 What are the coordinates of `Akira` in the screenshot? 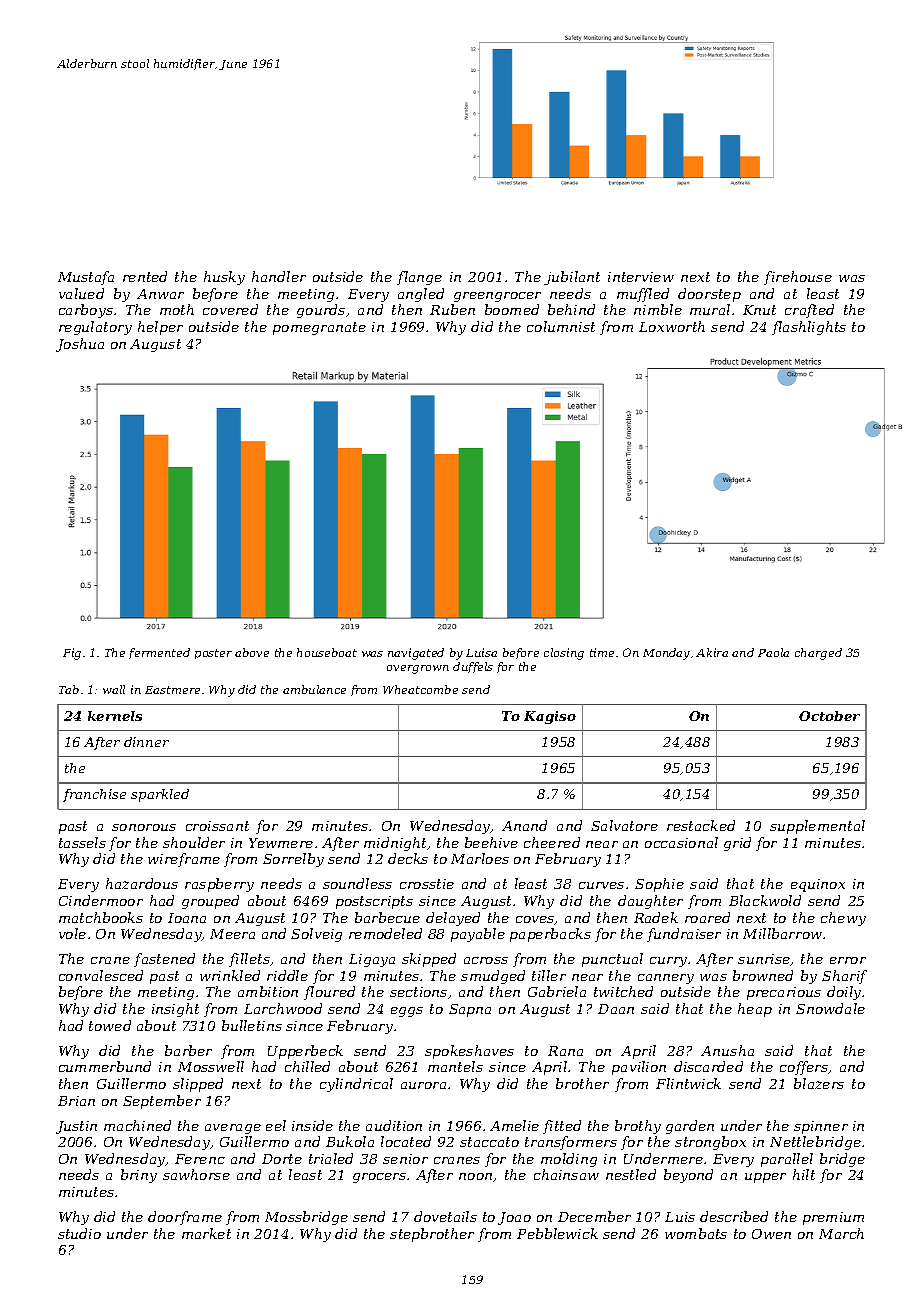 It's located at (712, 652).
